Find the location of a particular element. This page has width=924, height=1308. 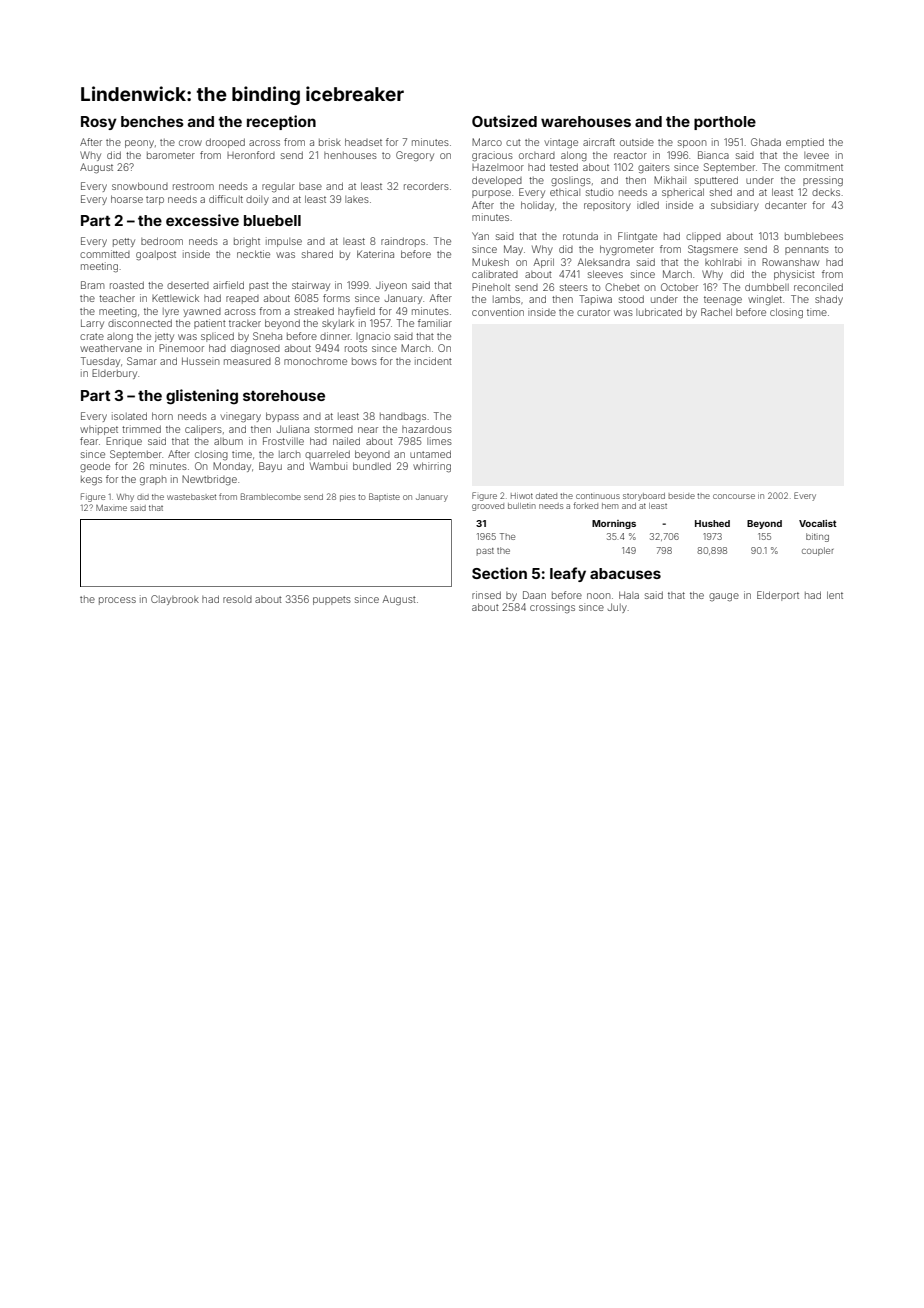

incident is located at coordinates (433, 361).
